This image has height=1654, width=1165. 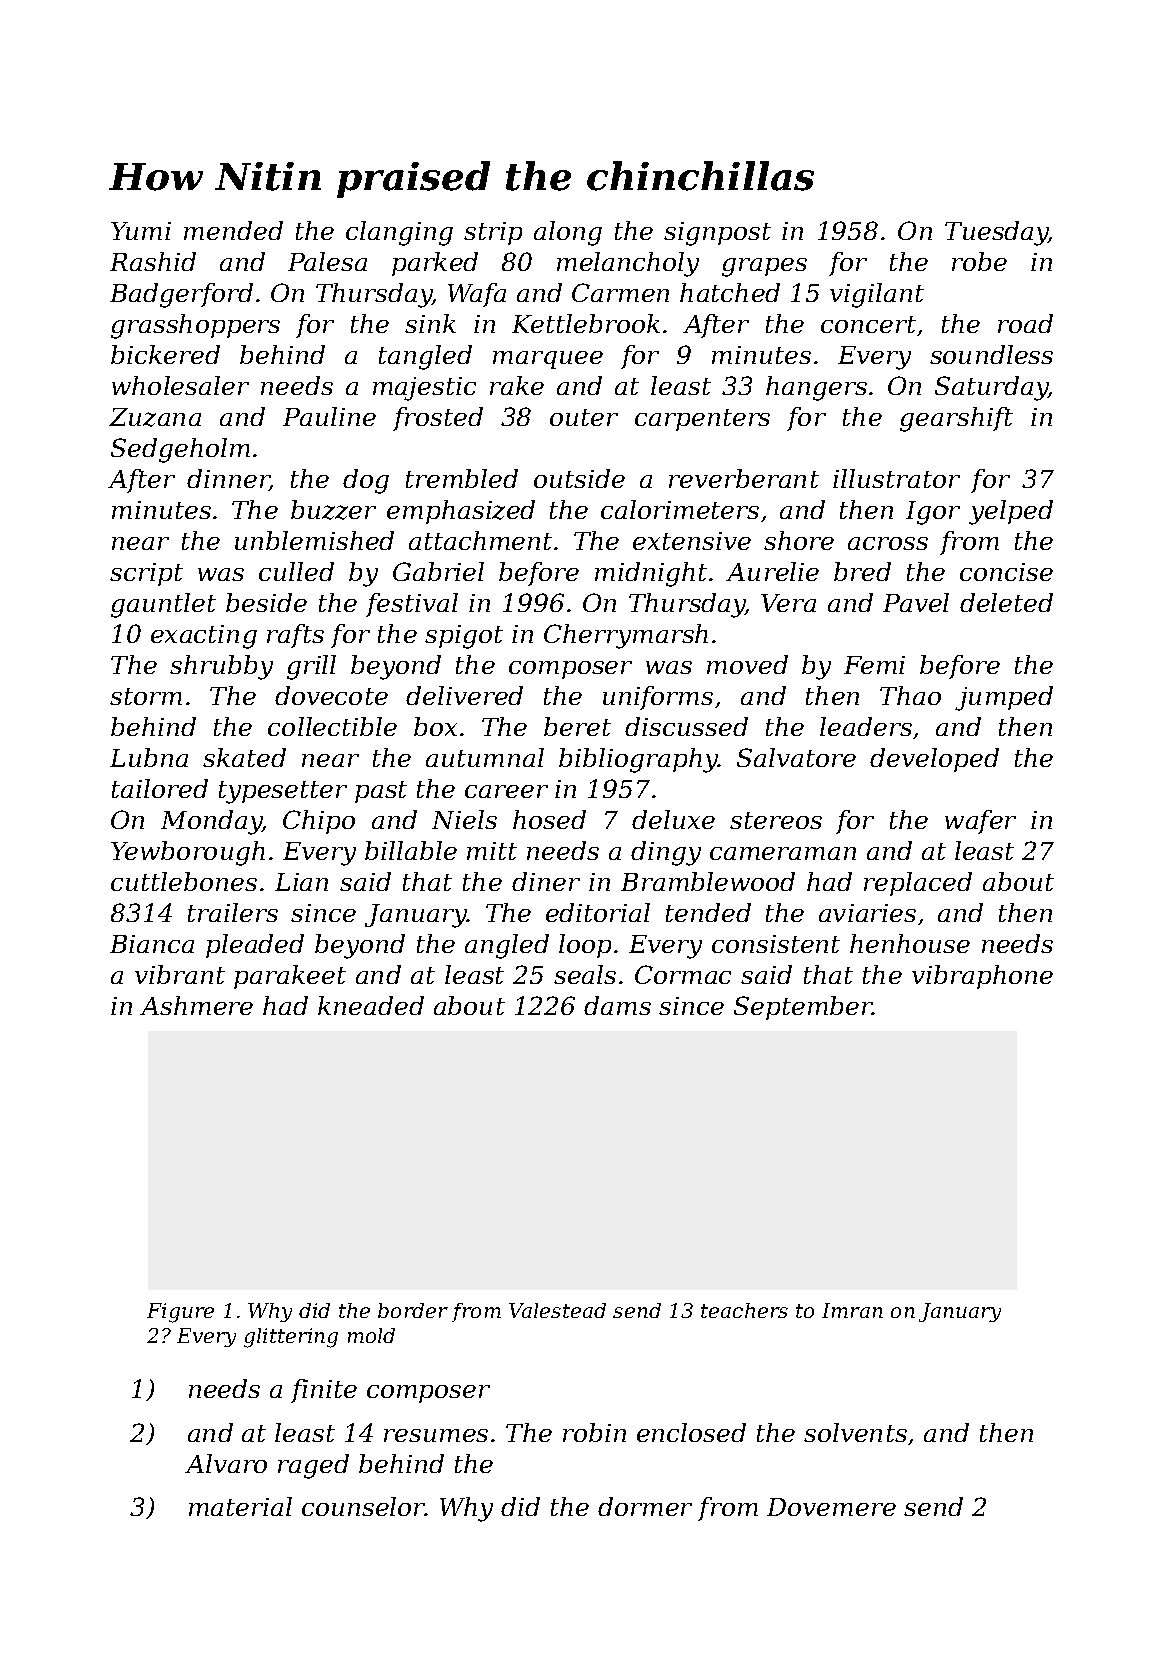 What do you see at coordinates (617, 1005) in the image?
I see `dams` at bounding box center [617, 1005].
